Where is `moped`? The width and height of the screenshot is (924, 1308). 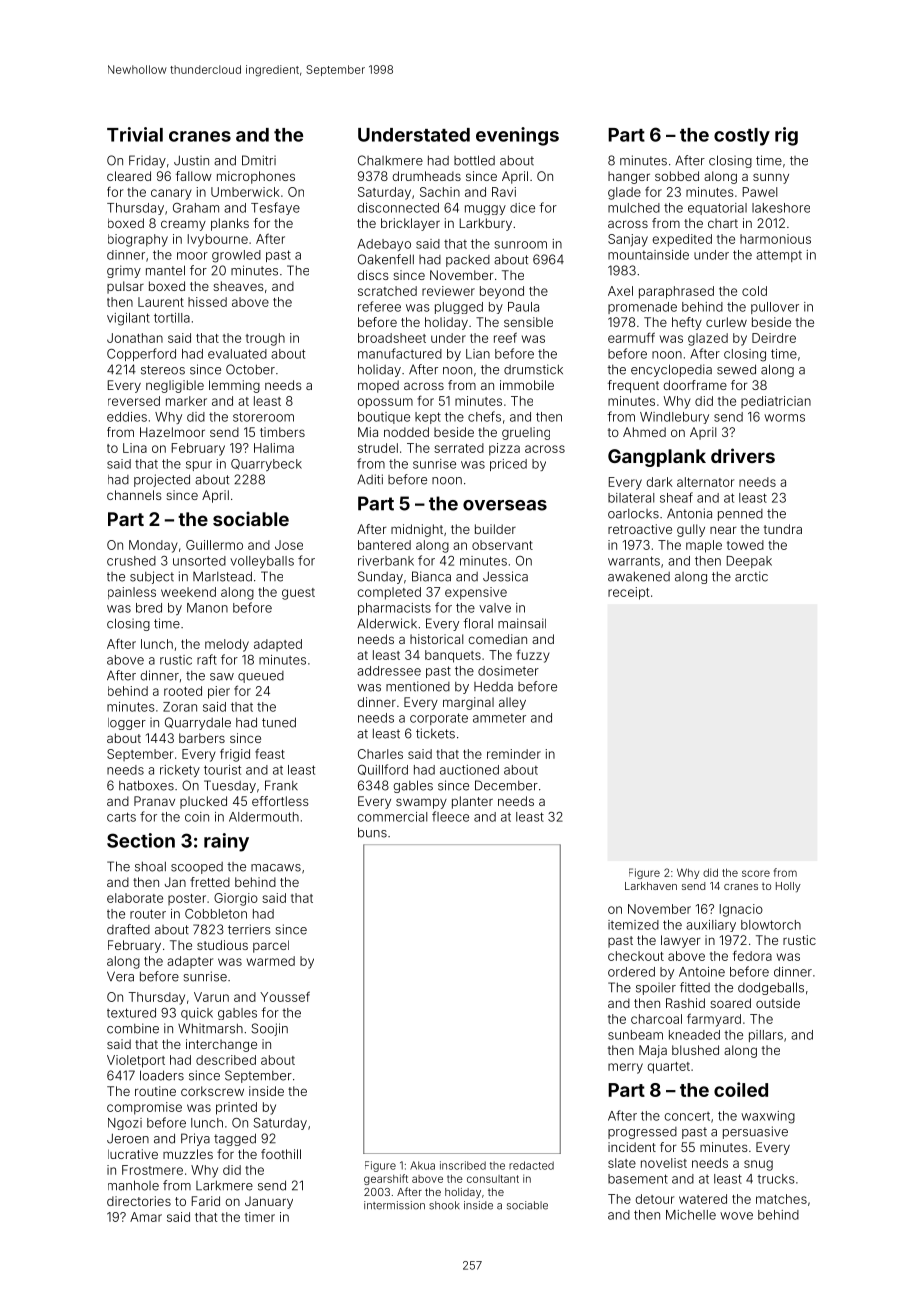
moped is located at coordinates (378, 386).
